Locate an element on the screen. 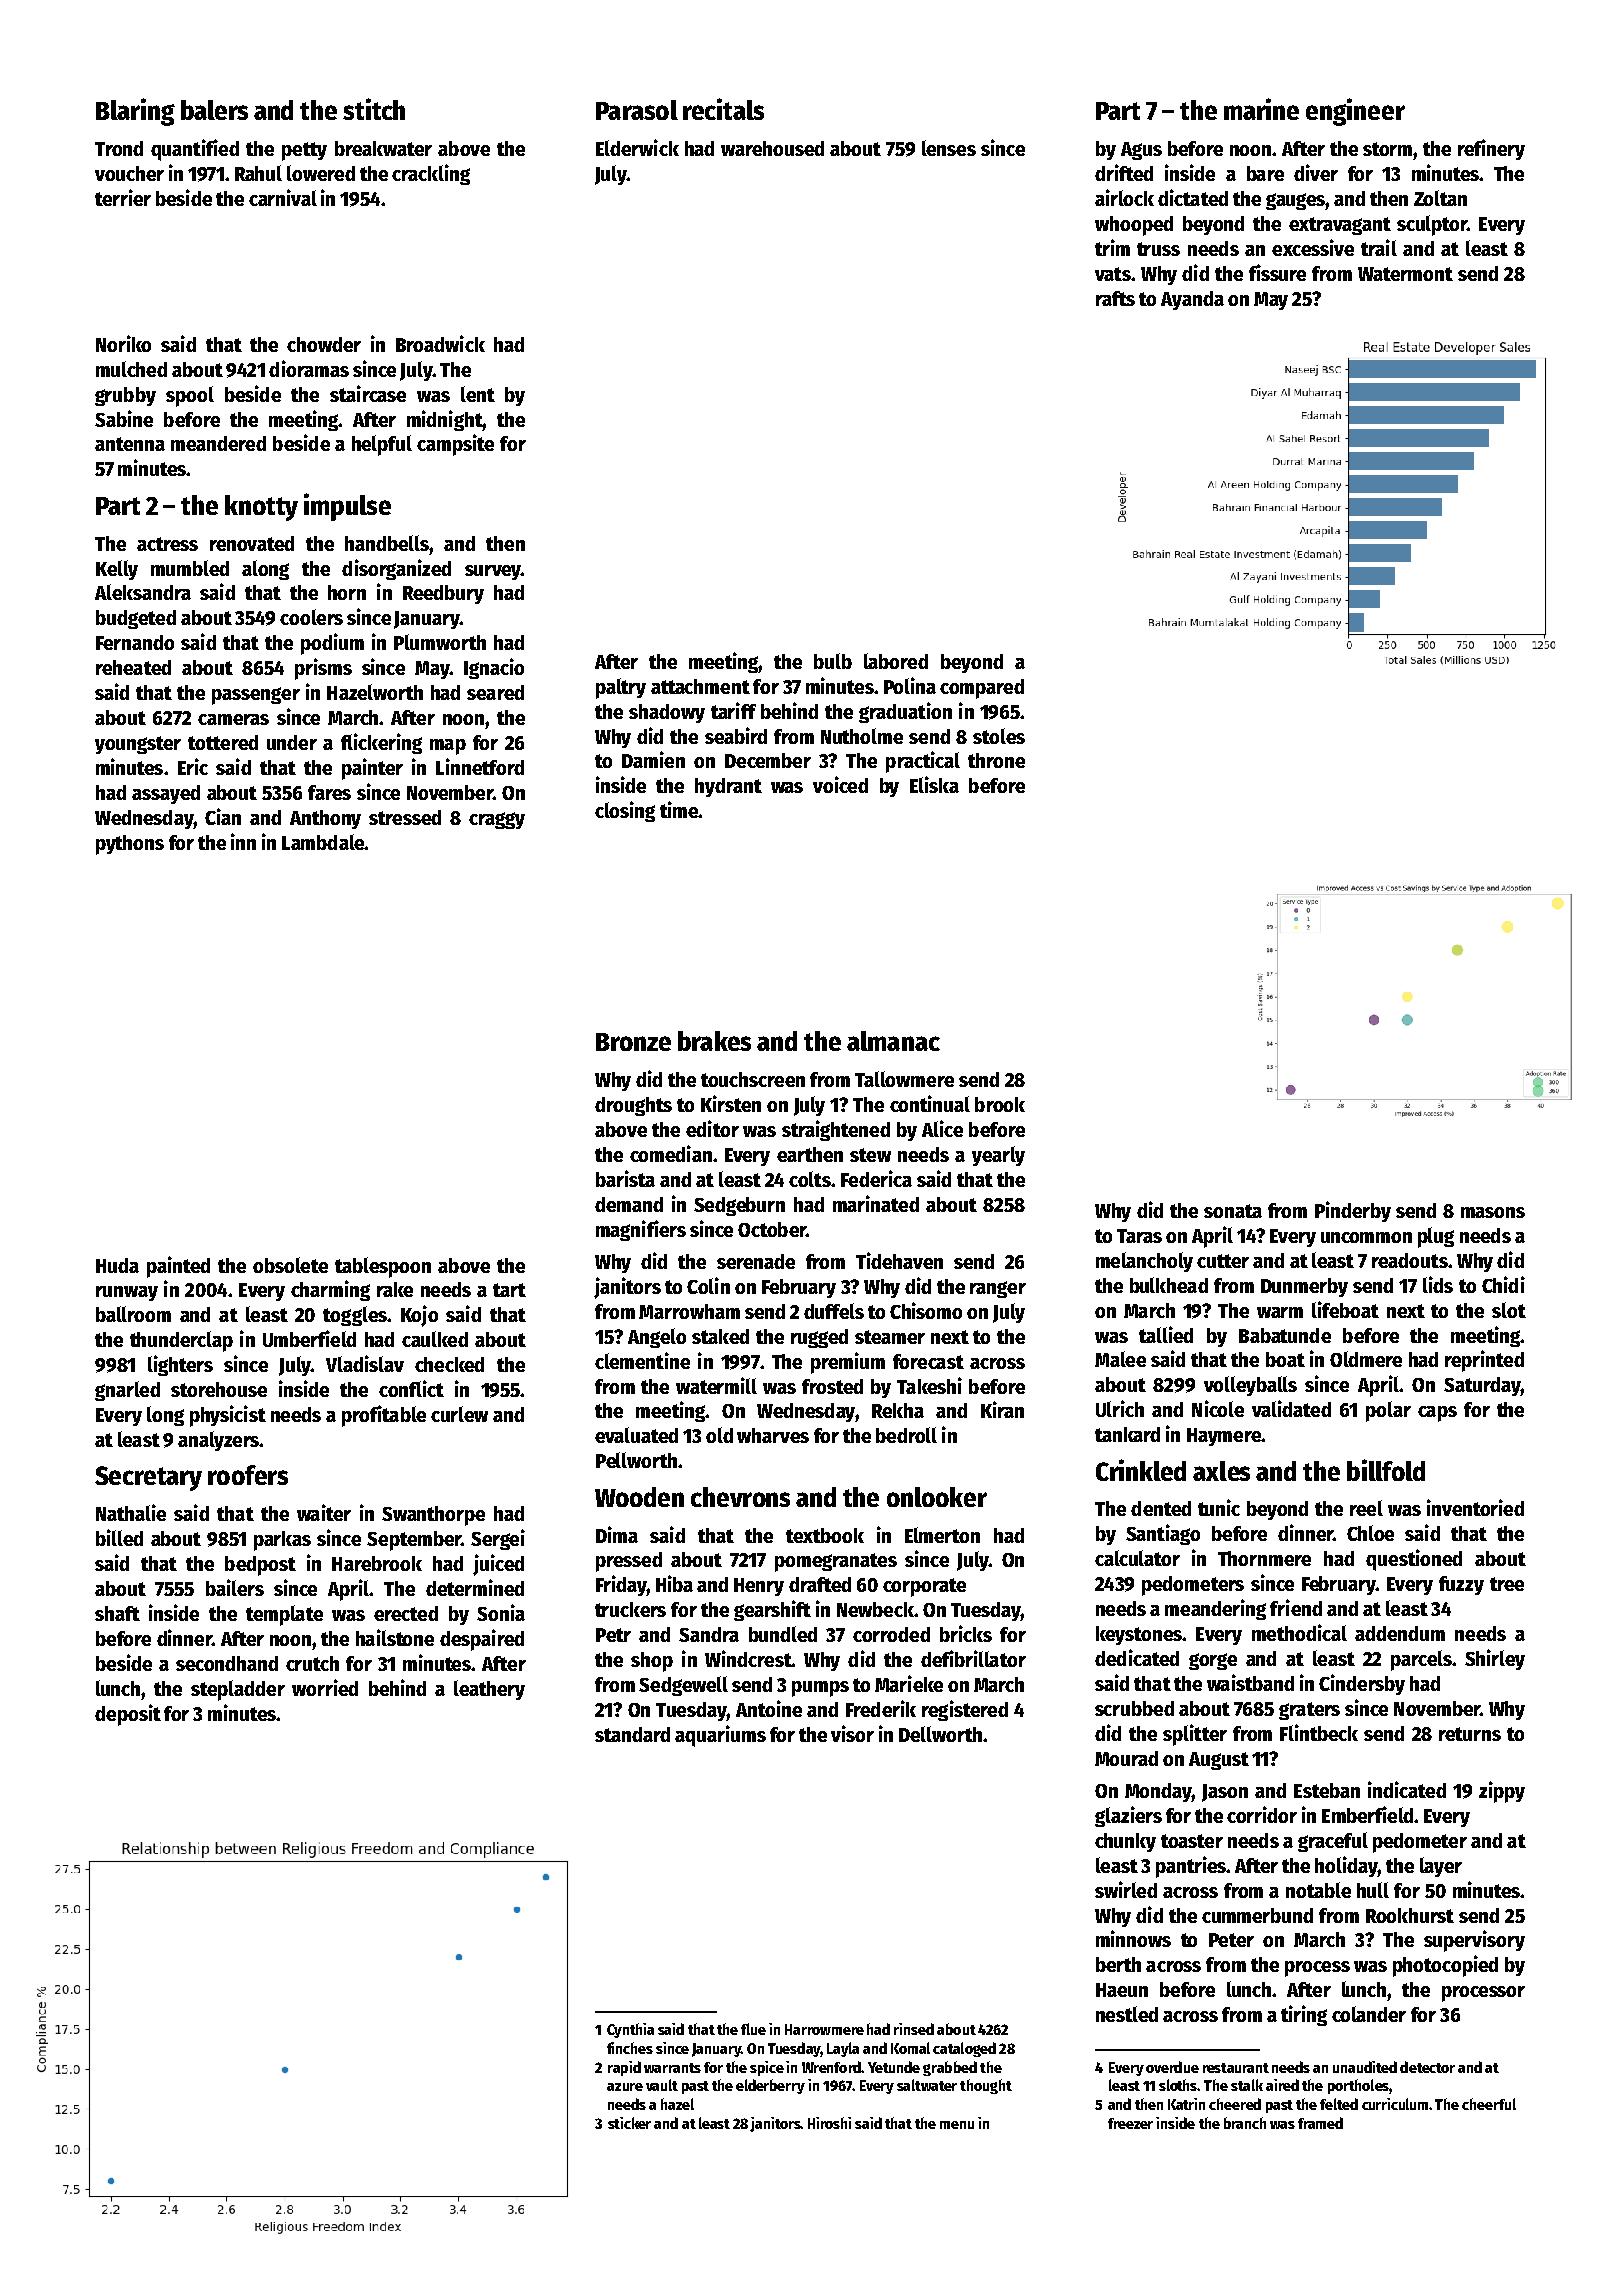  azure is located at coordinates (625, 2087).
